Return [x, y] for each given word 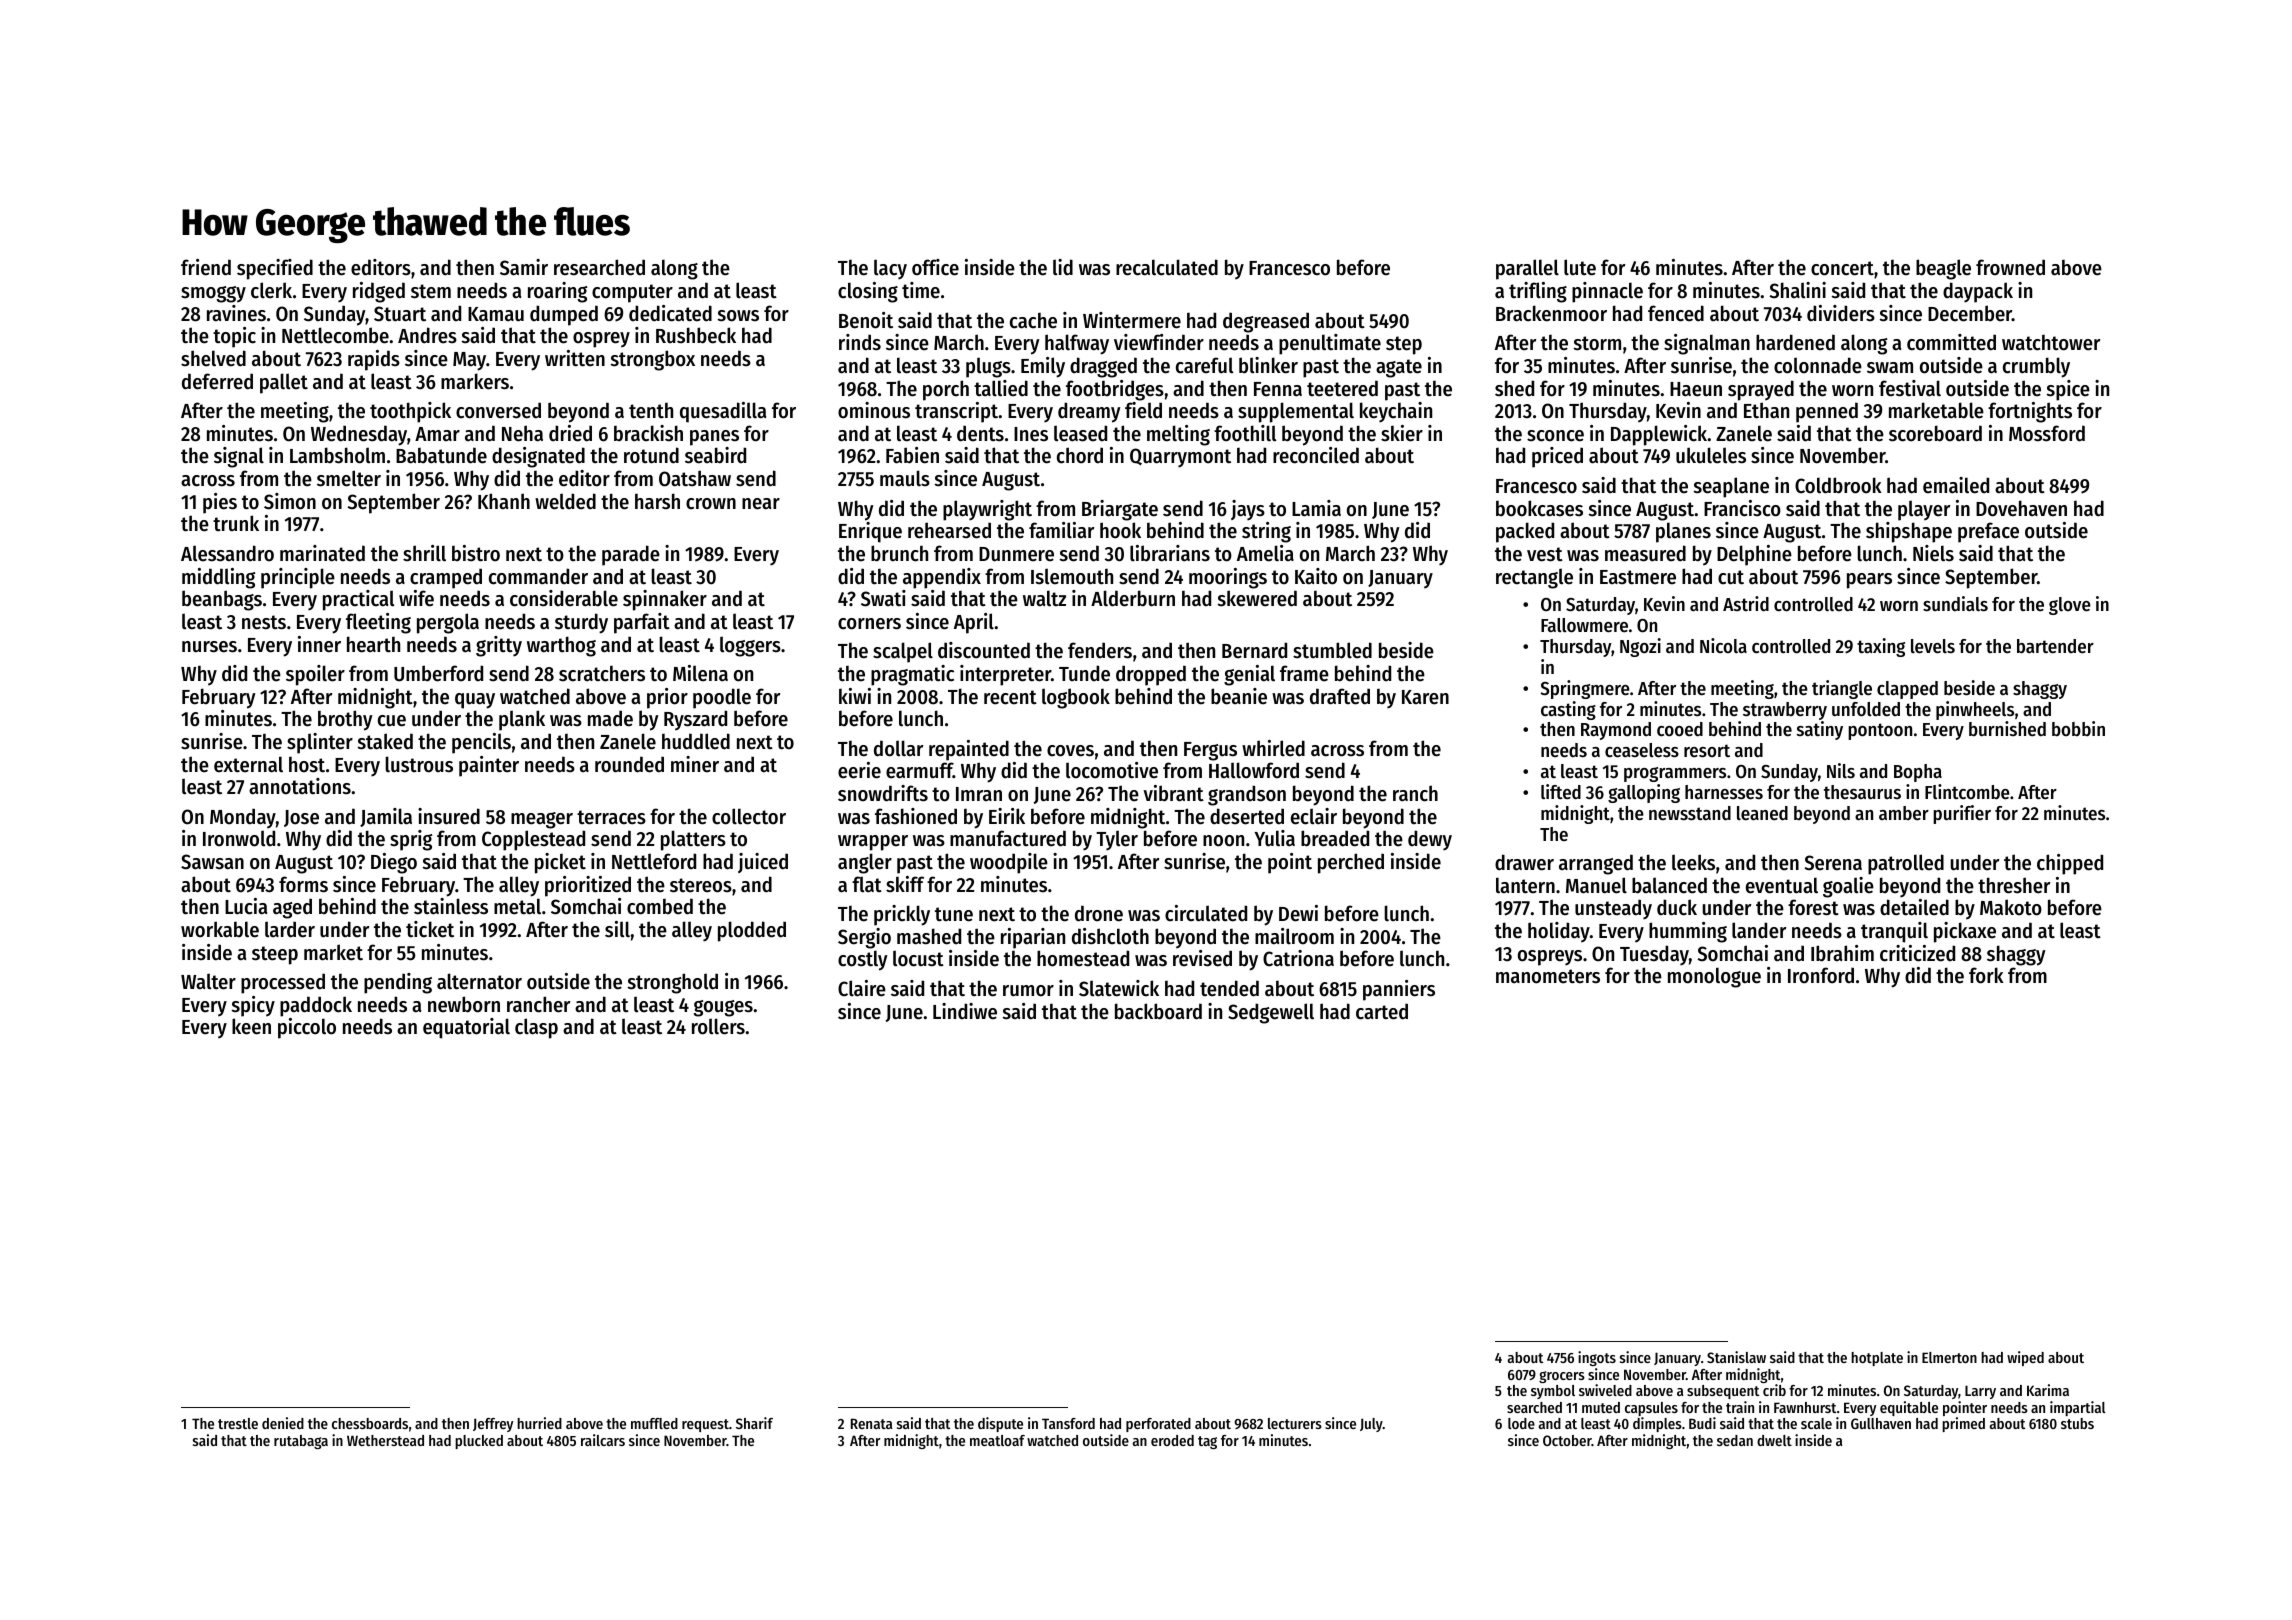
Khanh [504, 501]
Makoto [2011, 907]
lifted [1561, 792]
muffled [654, 1423]
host [307, 765]
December [1970, 313]
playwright [987, 510]
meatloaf [997, 1440]
